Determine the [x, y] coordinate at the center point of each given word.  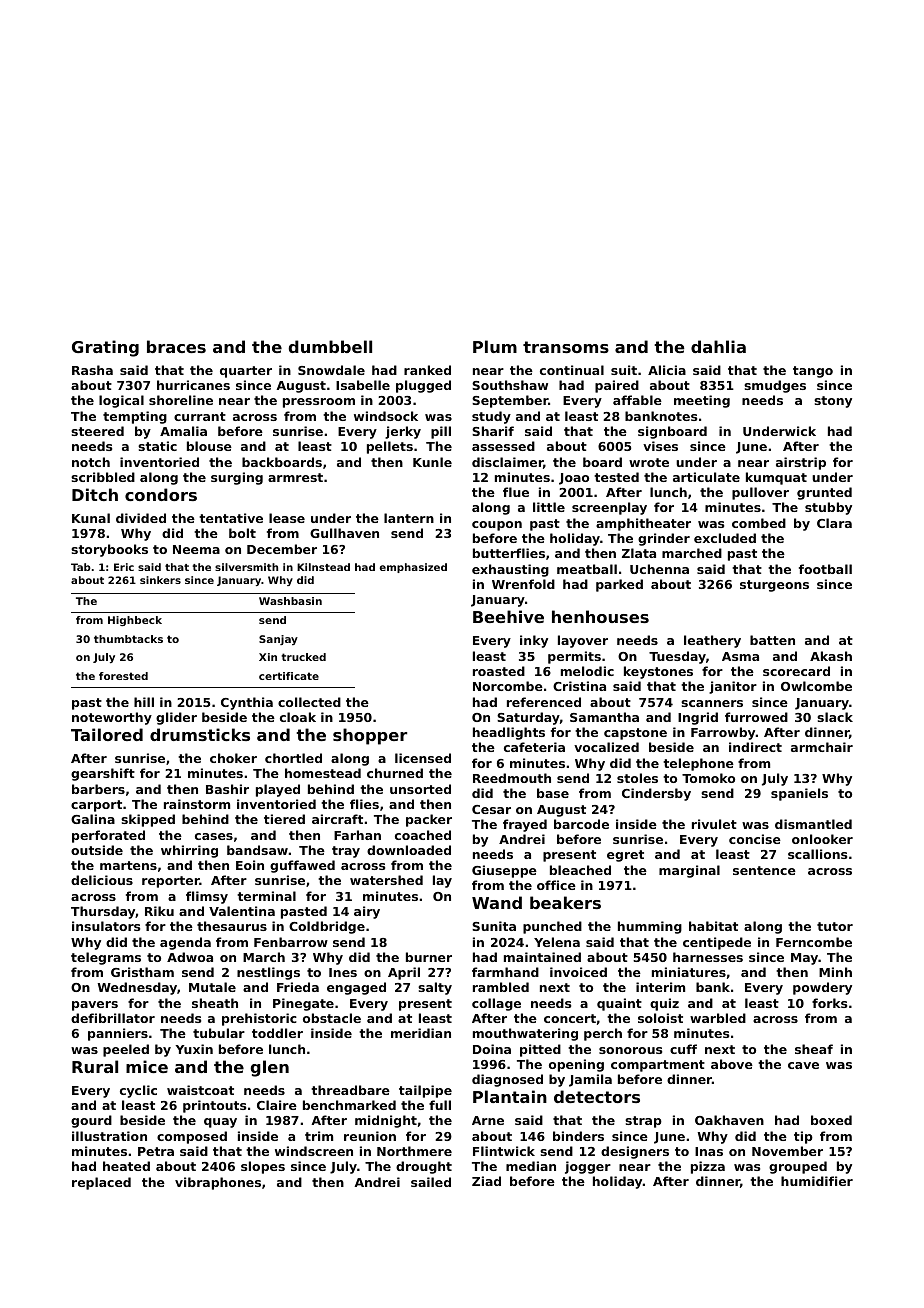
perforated [108, 836]
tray [346, 852]
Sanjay [278, 640]
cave [803, 1065]
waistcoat [200, 1090]
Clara [834, 523]
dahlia [718, 346]
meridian [421, 1033]
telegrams [106, 958]
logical [121, 401]
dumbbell [330, 346]
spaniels [799, 794]
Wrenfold [523, 584]
